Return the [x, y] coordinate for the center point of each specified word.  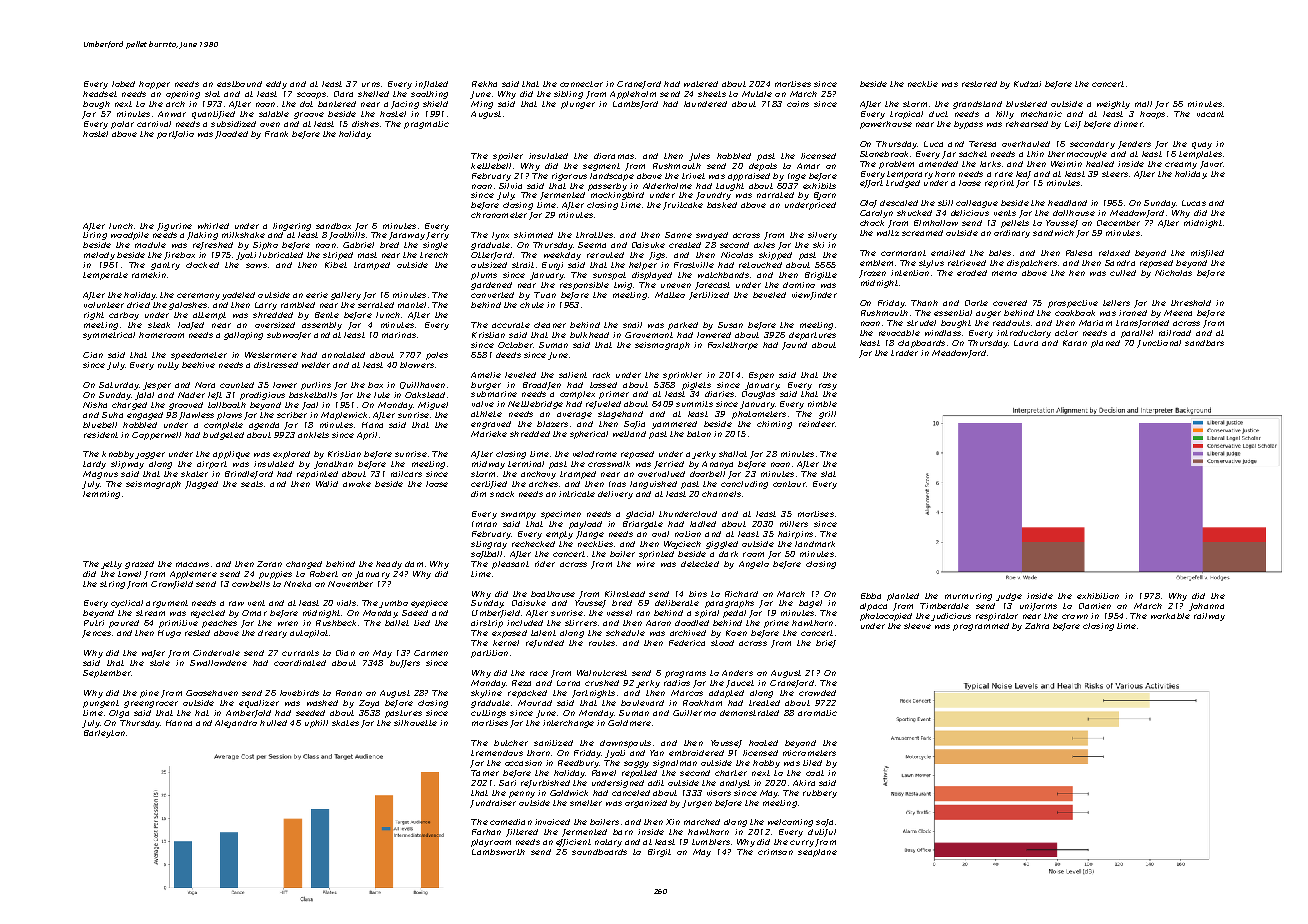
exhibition [1098, 596]
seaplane [817, 853]
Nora [205, 385]
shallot [733, 454]
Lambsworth [498, 852]
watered [701, 84]
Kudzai [1027, 84]
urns [371, 84]
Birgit [659, 853]
